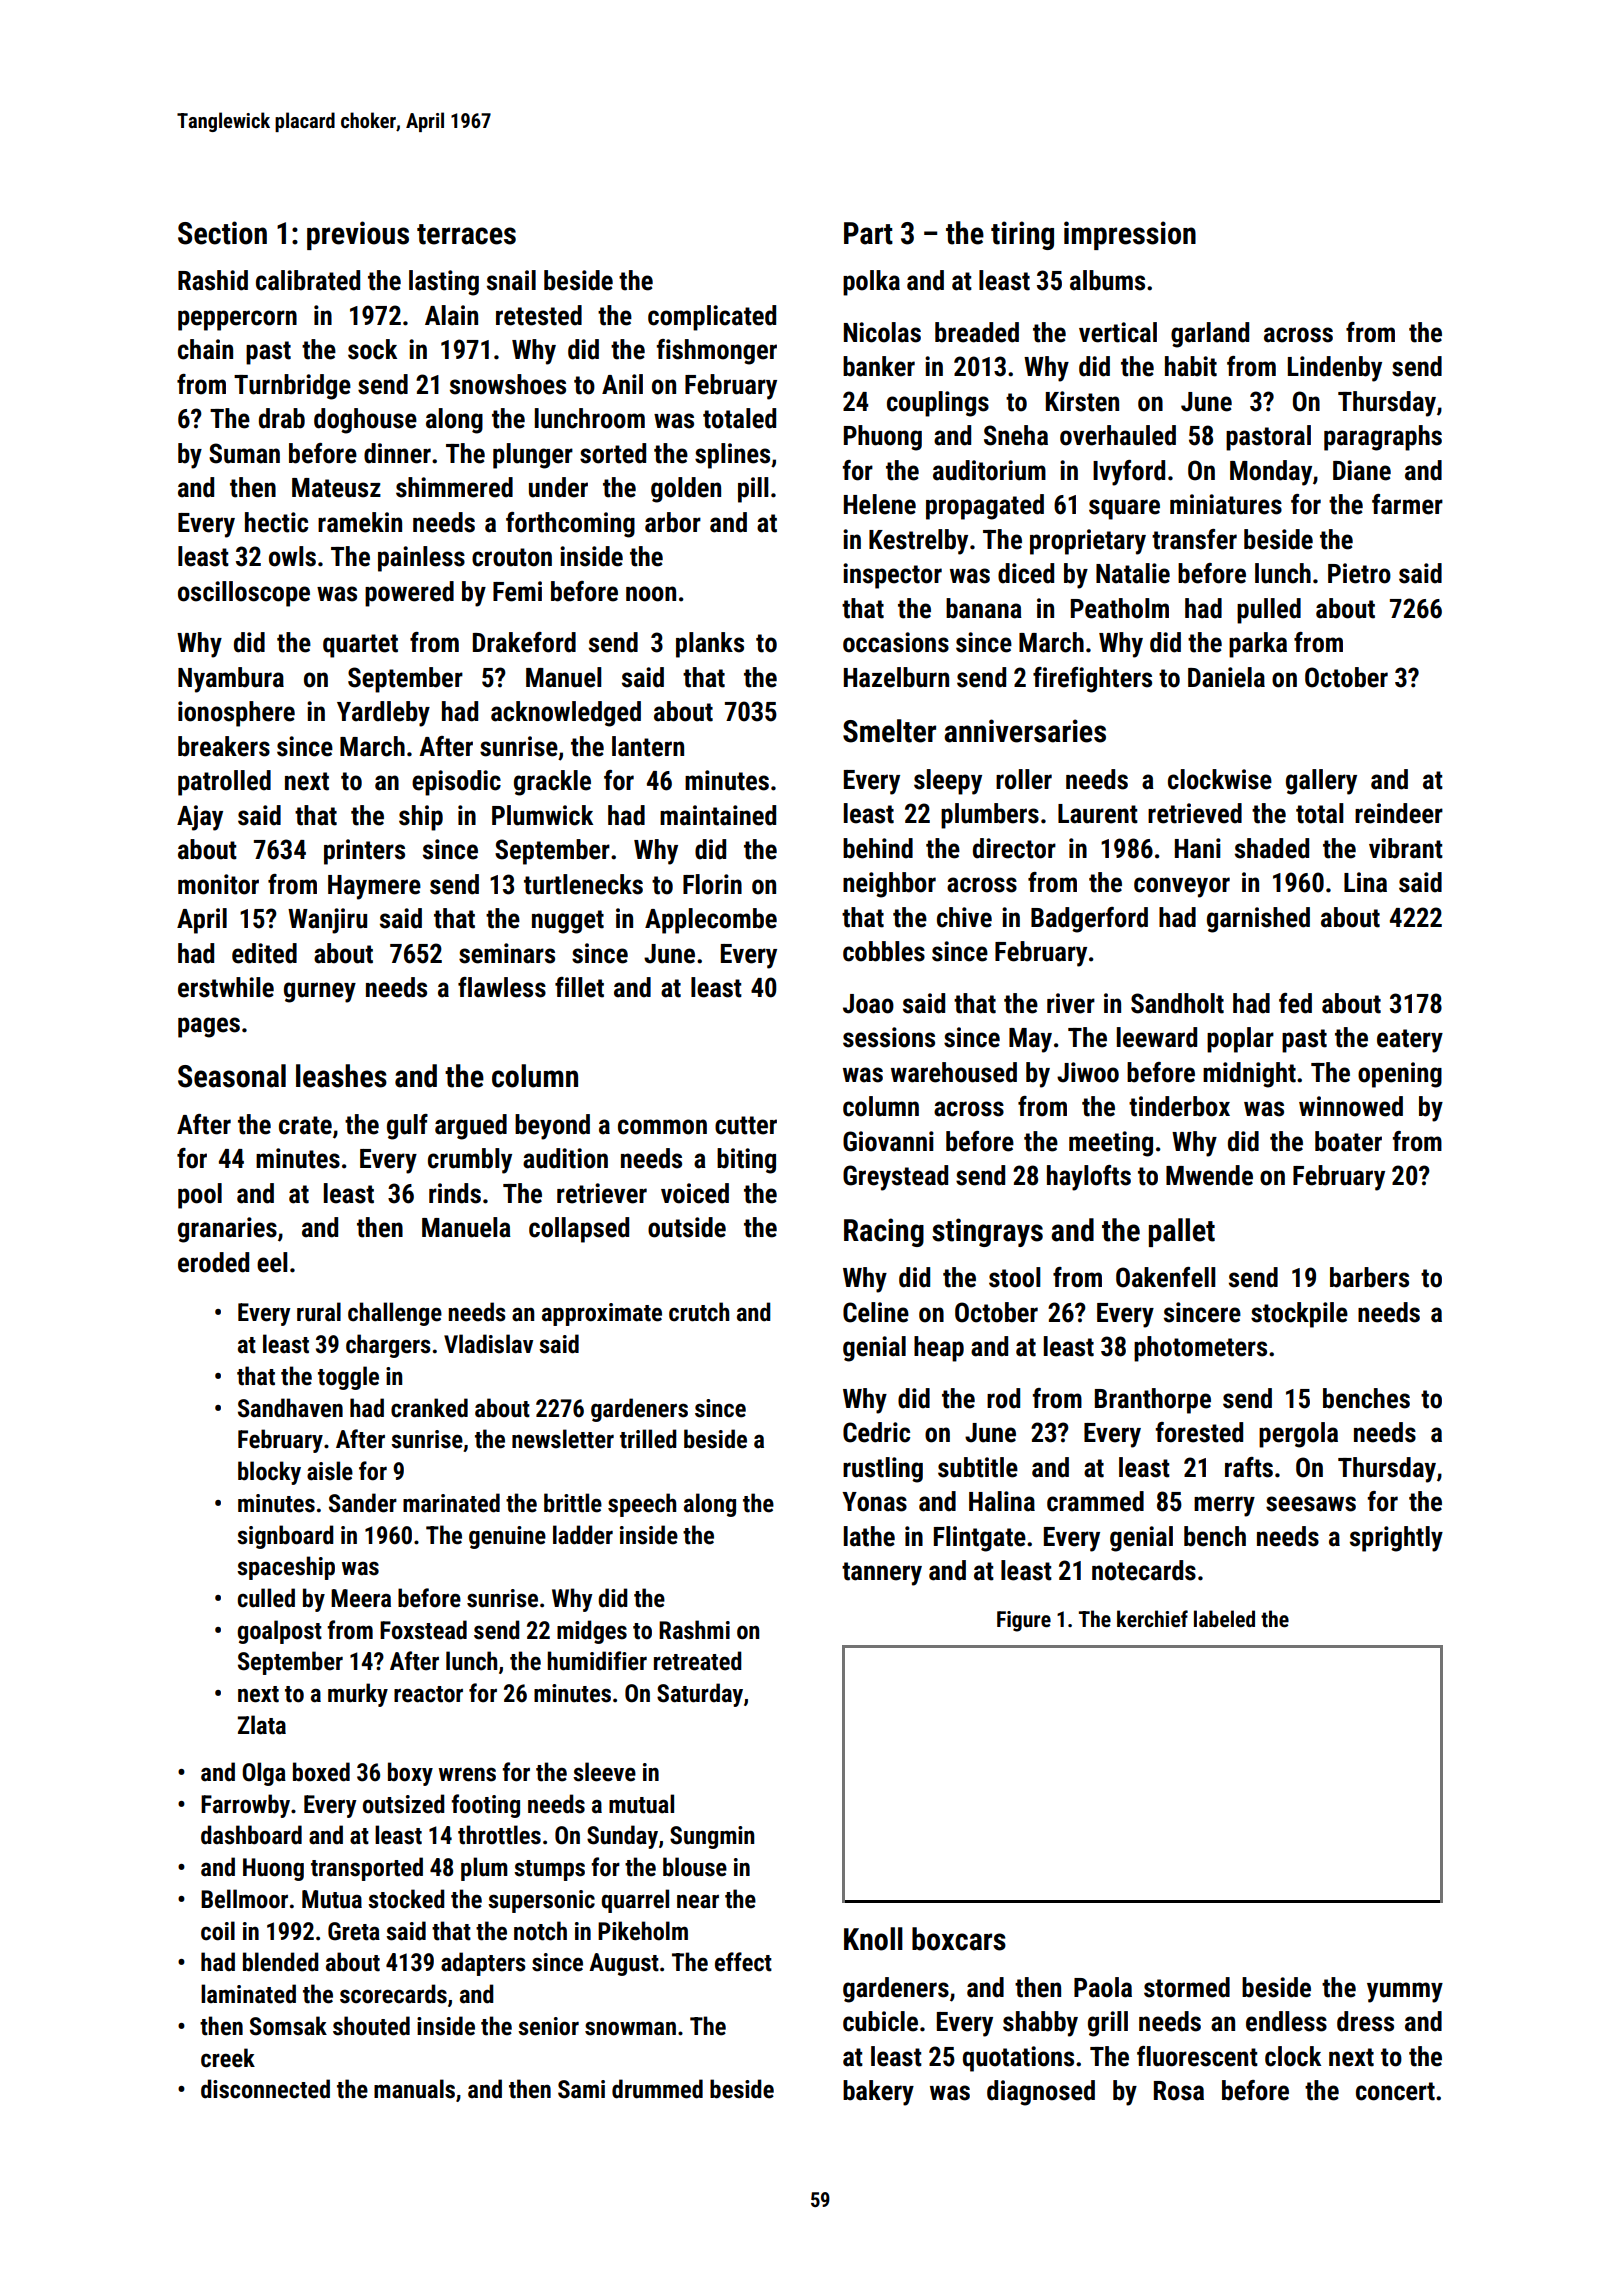 This screenshot has width=1620, height=2292. Describe the element at coordinates (471, 1127) in the screenshot. I see `argued` at that location.
